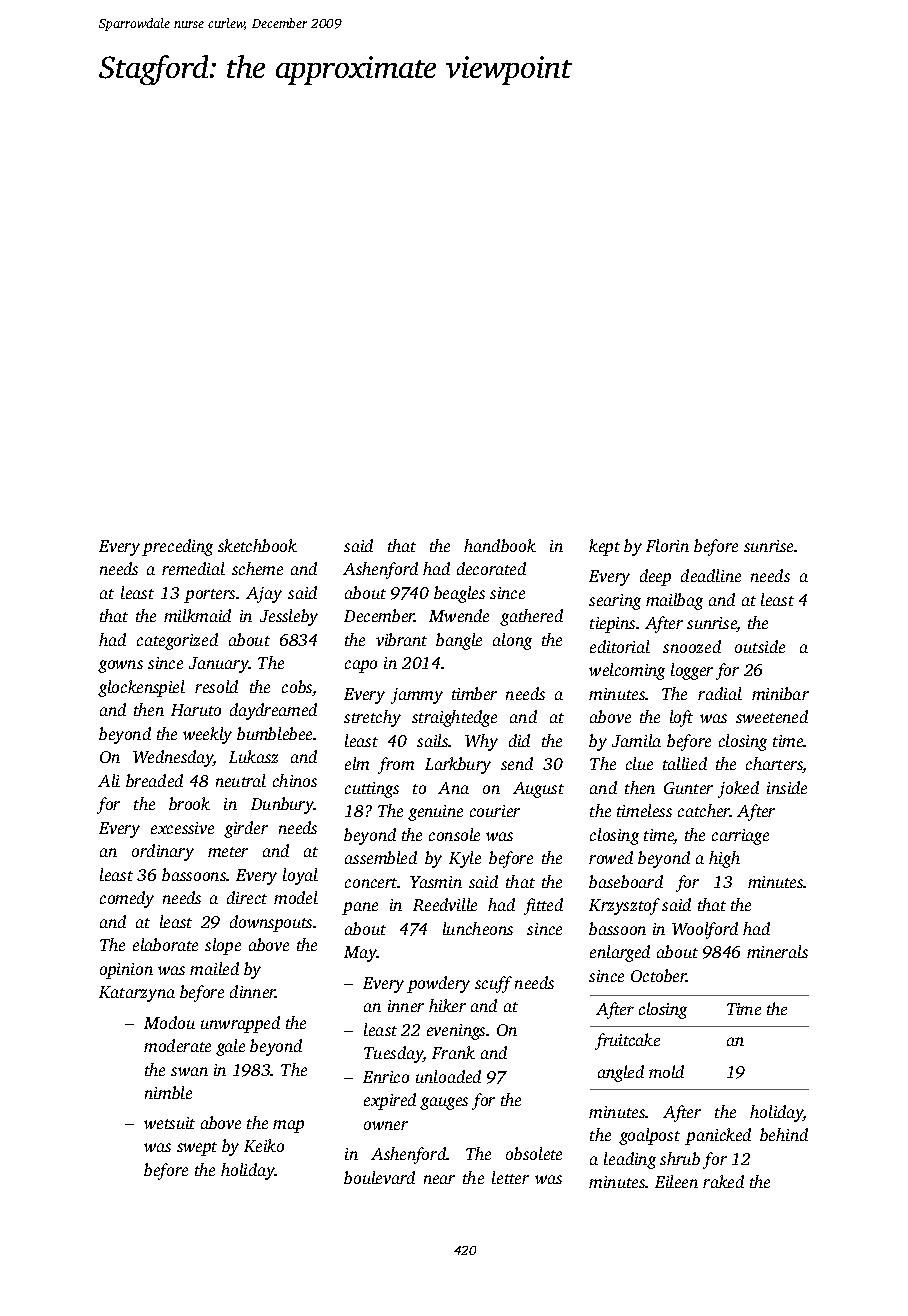 This screenshot has height=1316, width=908. Describe the element at coordinates (379, 1177) in the screenshot. I see `boulevard` at that location.
